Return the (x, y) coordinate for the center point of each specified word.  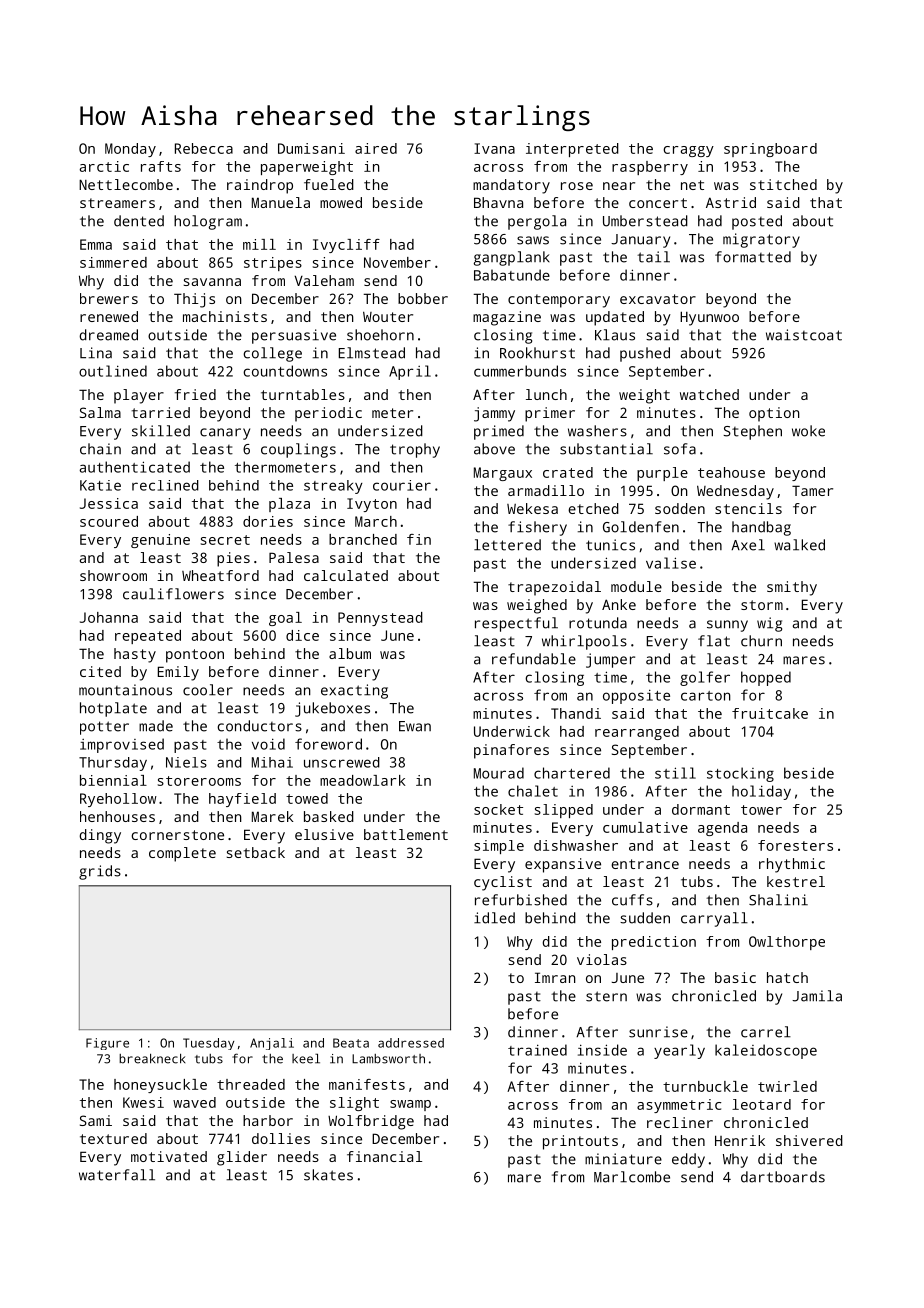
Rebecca (204, 148)
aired (376, 148)
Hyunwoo (709, 318)
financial (384, 1156)
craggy (688, 151)
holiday (761, 792)
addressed (411, 1043)
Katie (100, 485)
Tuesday (208, 1044)
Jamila (817, 996)
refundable (534, 659)
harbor (268, 1120)
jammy (494, 414)
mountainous (125, 690)
